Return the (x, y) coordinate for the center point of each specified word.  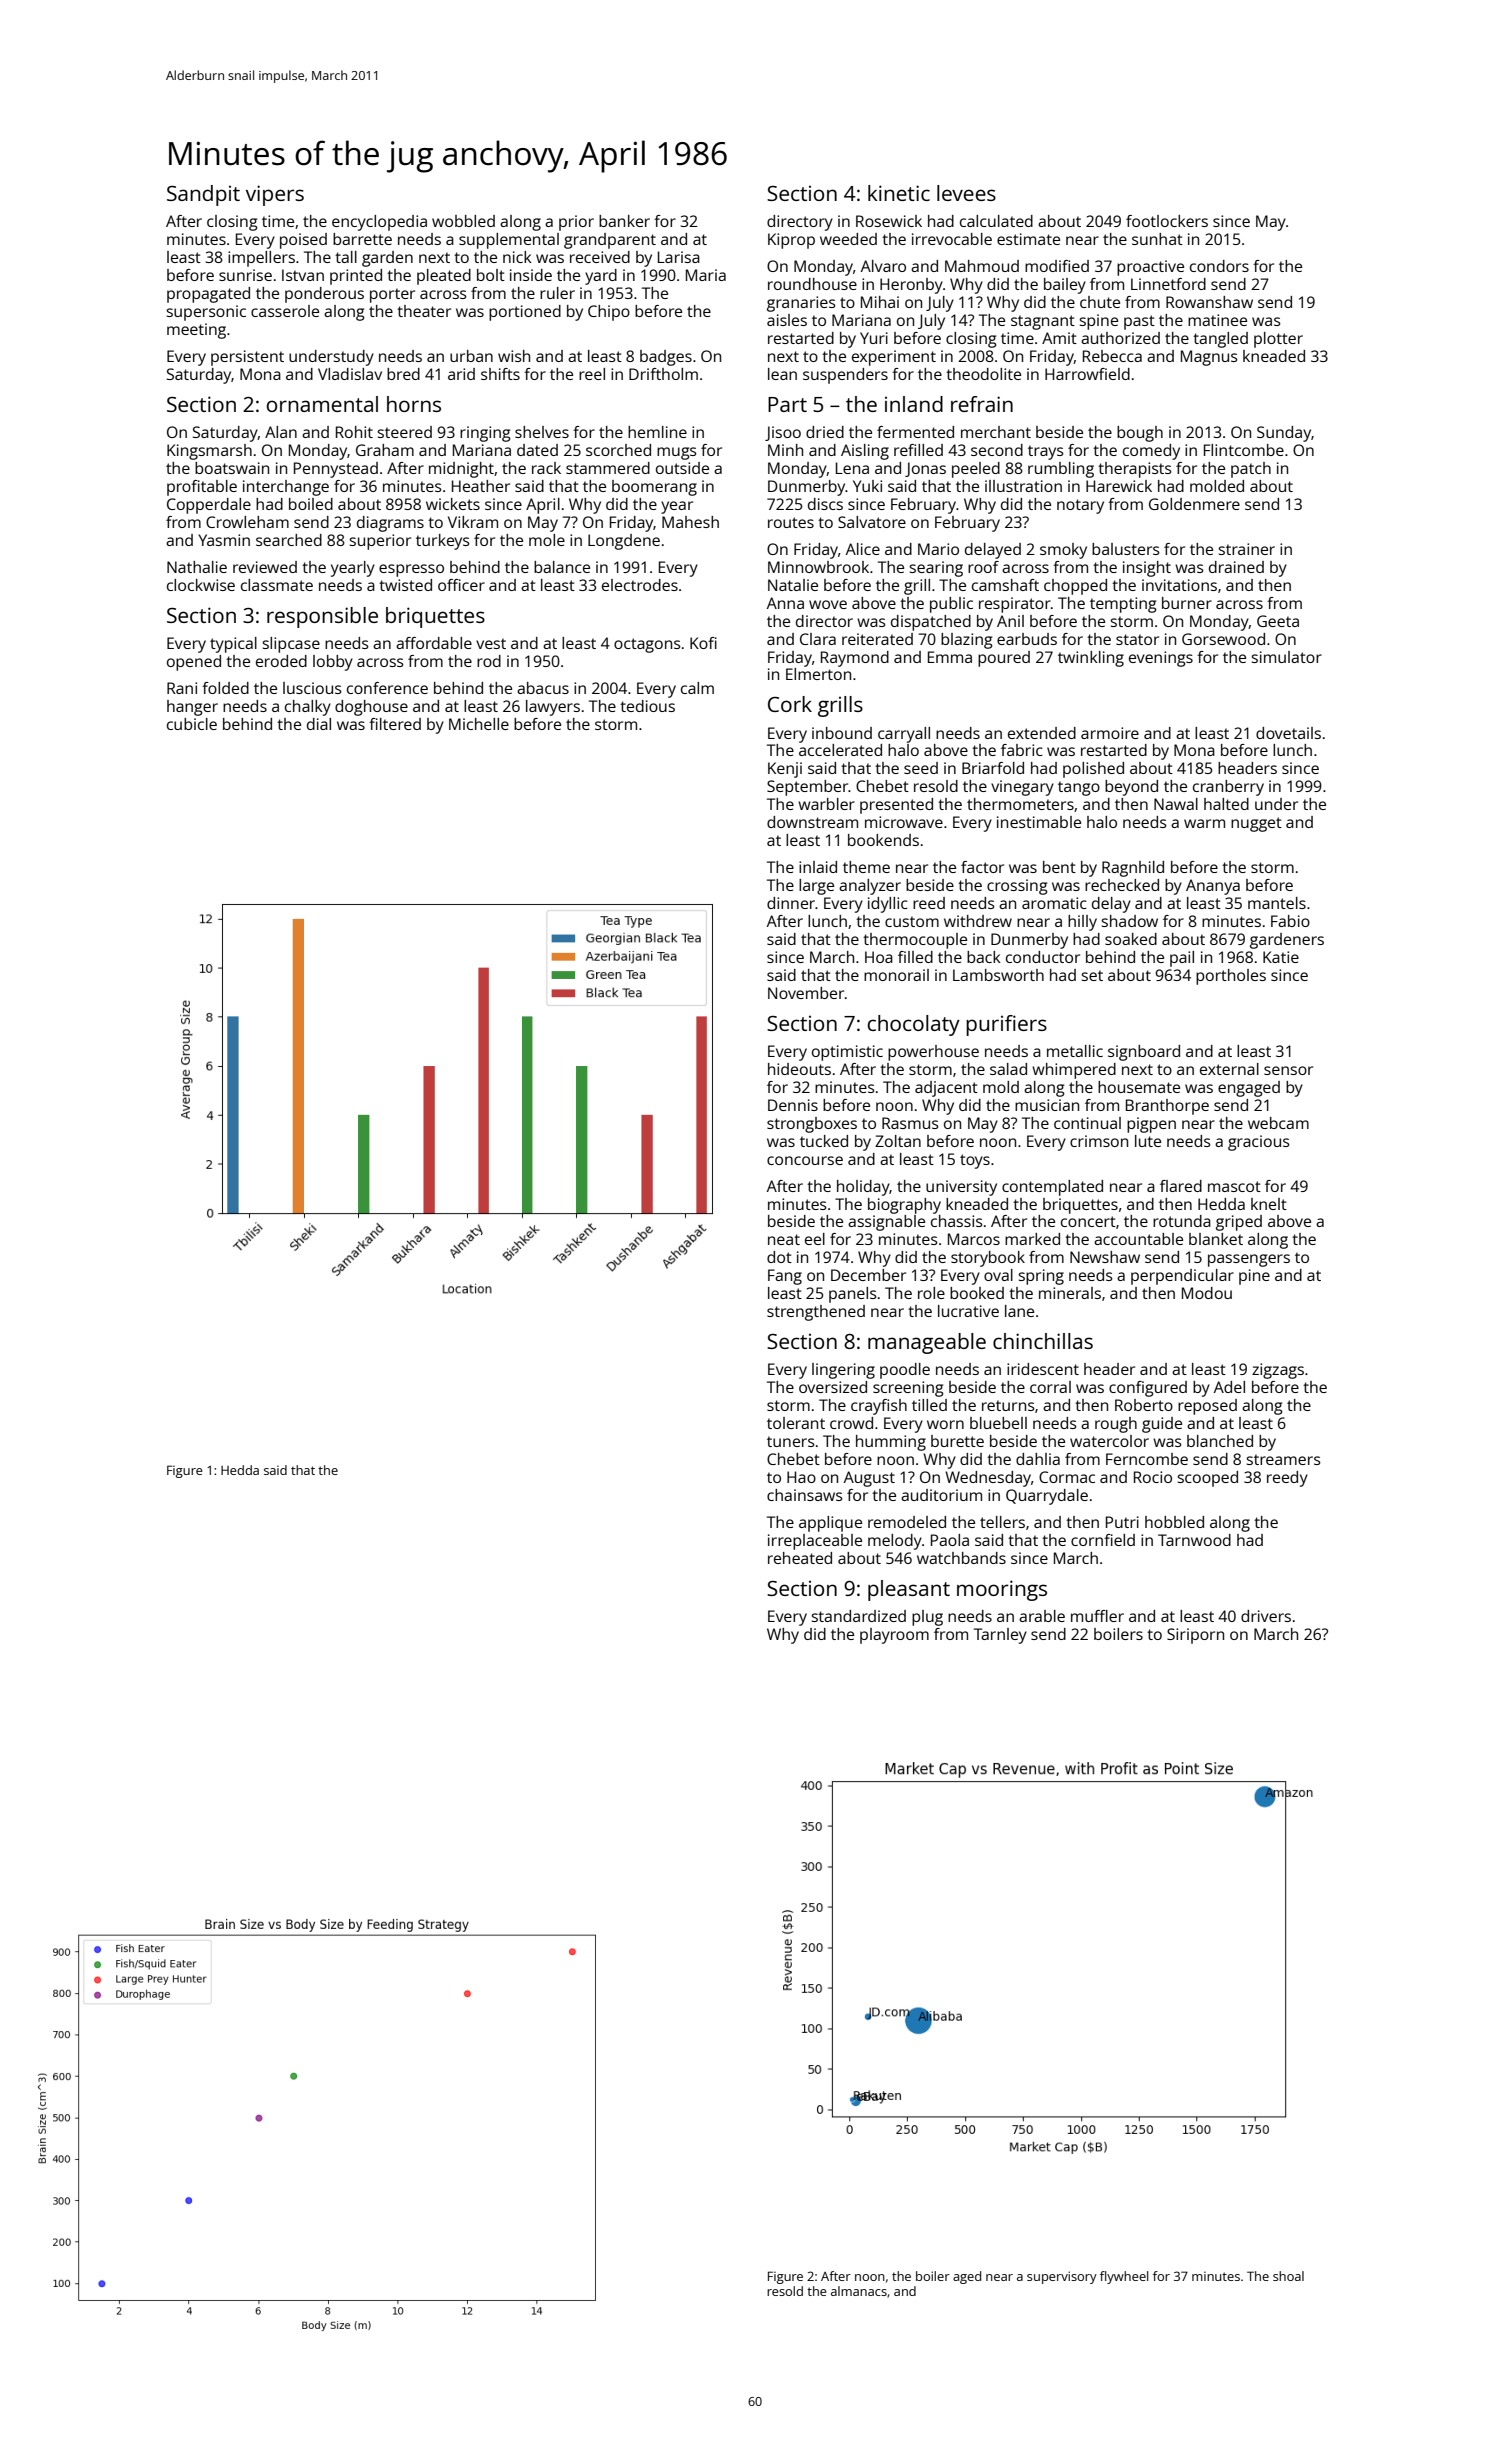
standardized (858, 1616)
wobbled (463, 221)
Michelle (479, 724)
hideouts (799, 1069)
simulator (1286, 657)
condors (1219, 266)
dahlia (1038, 1459)
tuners (791, 1441)
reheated (800, 1558)
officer (461, 585)
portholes (1231, 977)
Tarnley (1000, 1636)
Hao (801, 1477)
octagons (647, 645)
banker (624, 221)
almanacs (859, 2291)
